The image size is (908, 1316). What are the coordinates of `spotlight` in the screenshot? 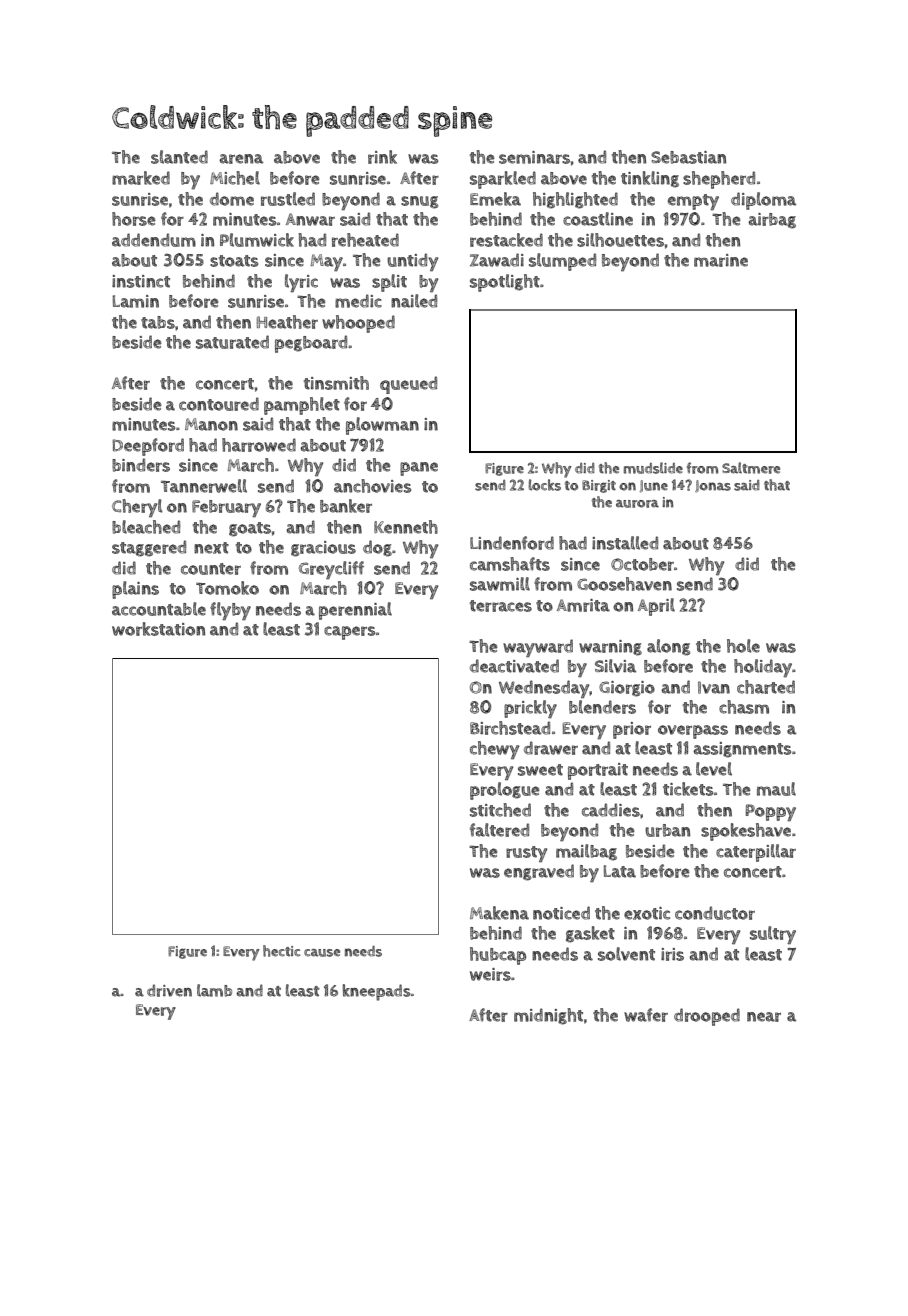 It's located at (505, 283).
